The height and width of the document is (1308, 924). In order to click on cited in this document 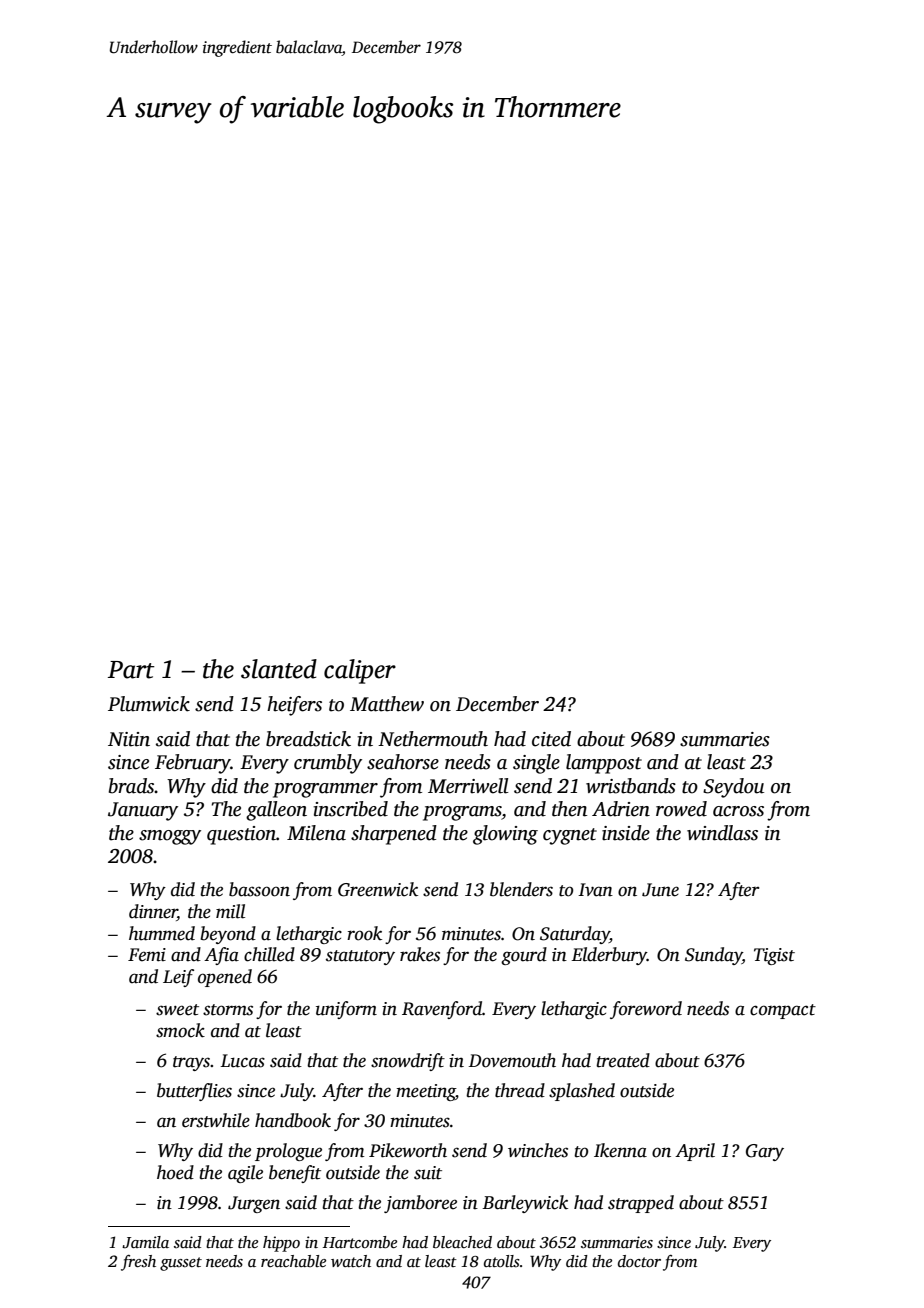, I will do `click(551, 739)`.
